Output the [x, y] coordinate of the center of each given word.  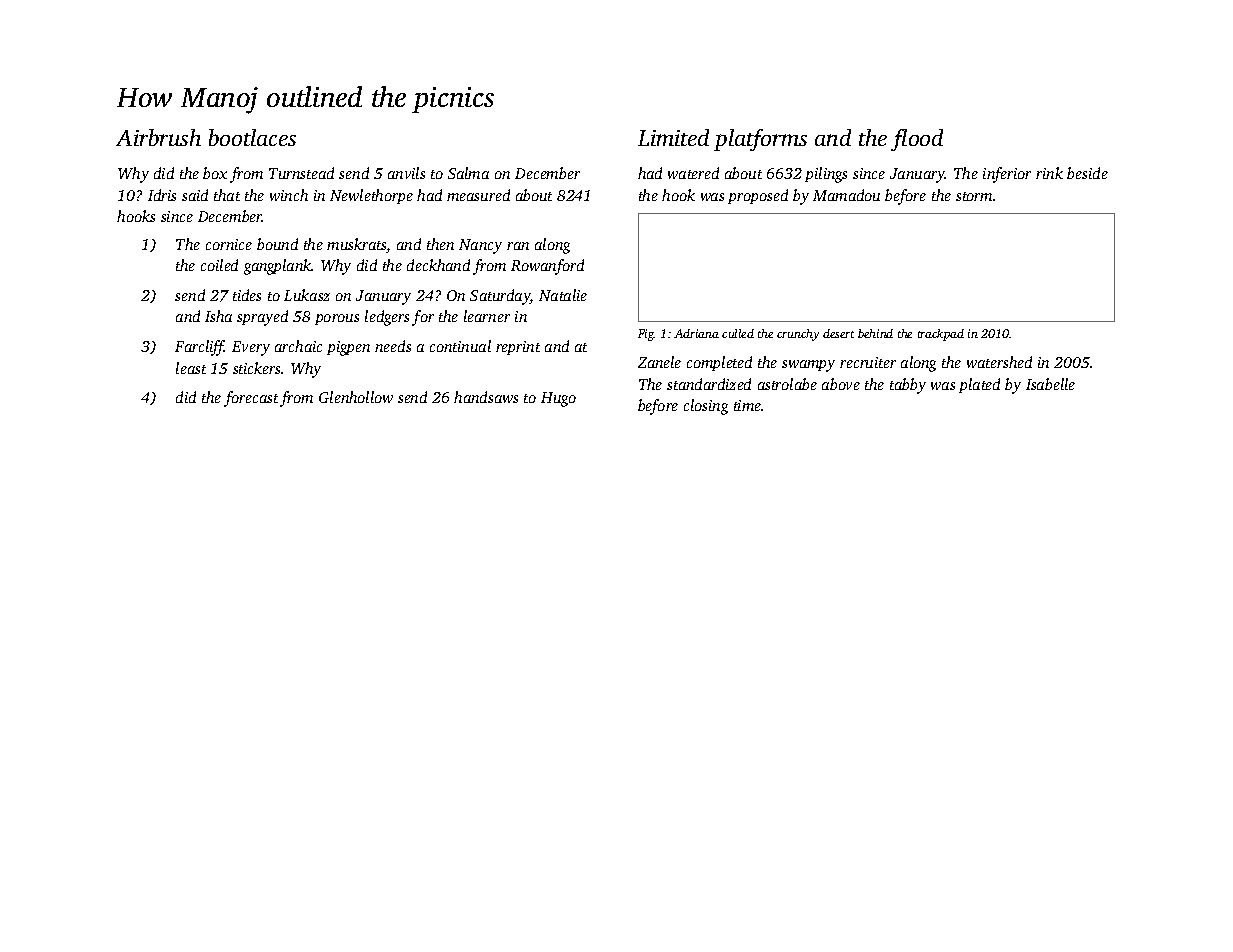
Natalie [563, 295]
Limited [673, 137]
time [747, 405]
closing [706, 407]
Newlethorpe [371, 196]
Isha [218, 316]
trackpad [941, 335]
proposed [758, 196]
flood [917, 140]
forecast [251, 399]
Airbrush [158, 137]
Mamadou [846, 195]
